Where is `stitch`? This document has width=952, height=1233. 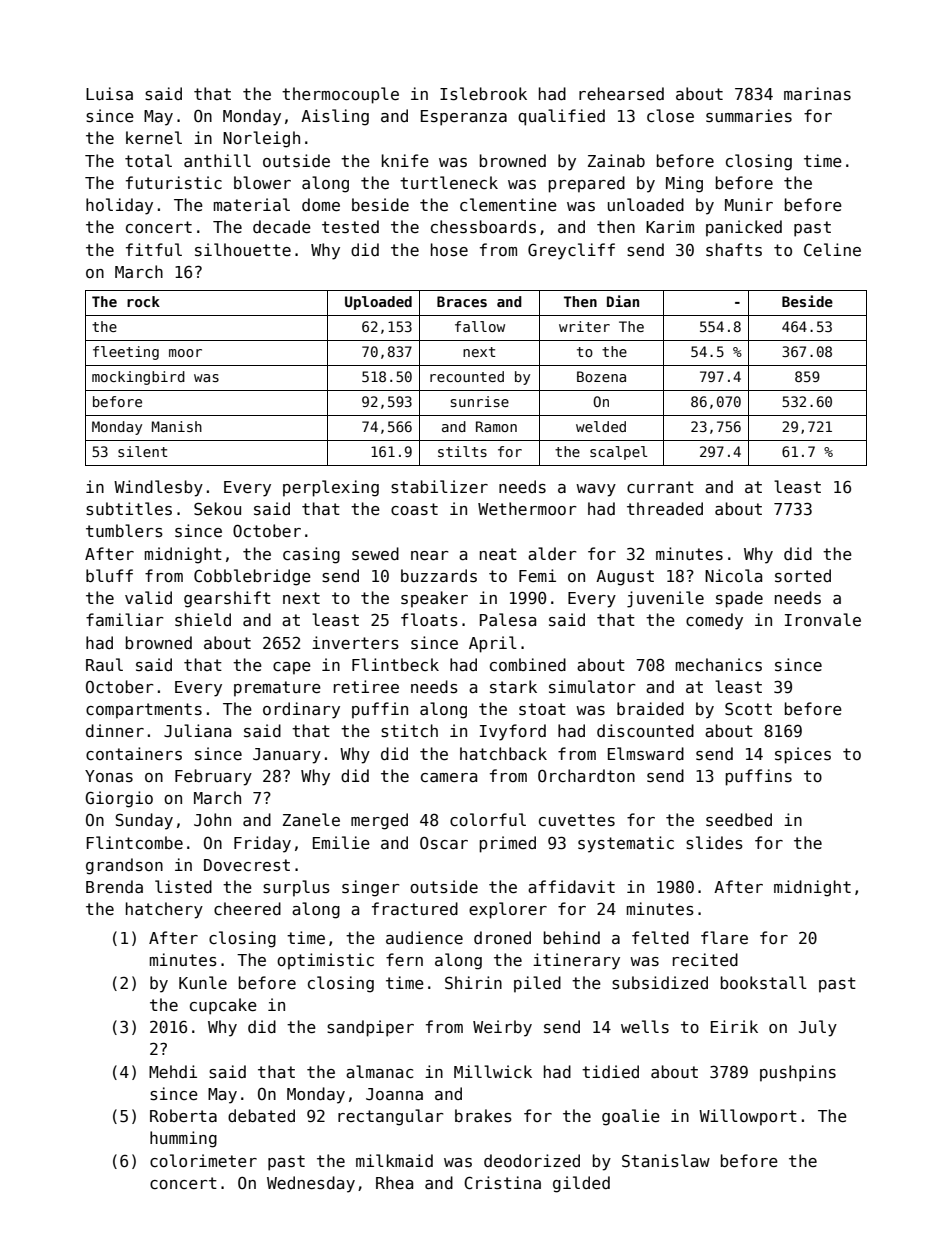 stitch is located at coordinates (409, 731).
